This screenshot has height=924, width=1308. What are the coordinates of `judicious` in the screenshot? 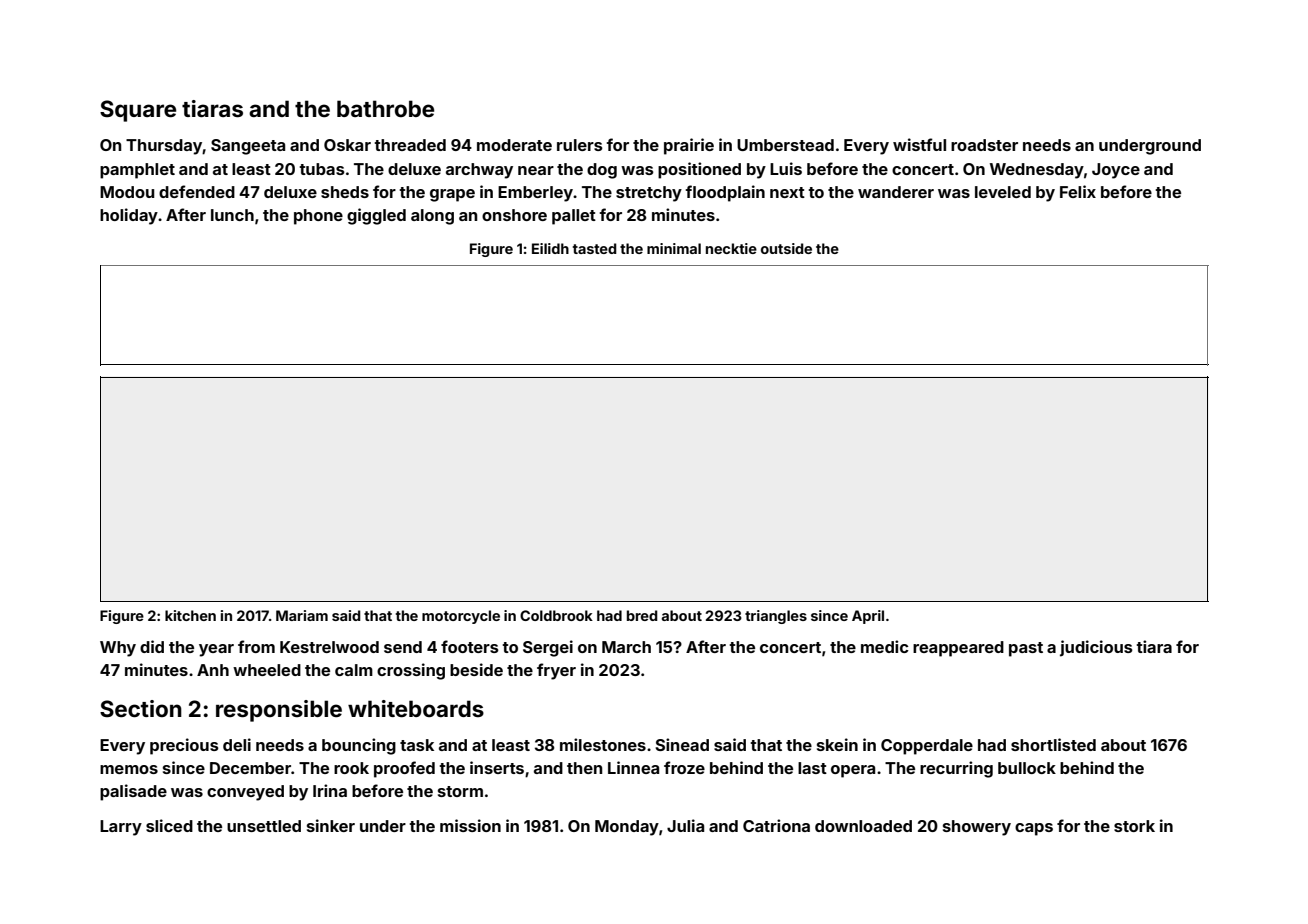 It's located at (1096, 648).
